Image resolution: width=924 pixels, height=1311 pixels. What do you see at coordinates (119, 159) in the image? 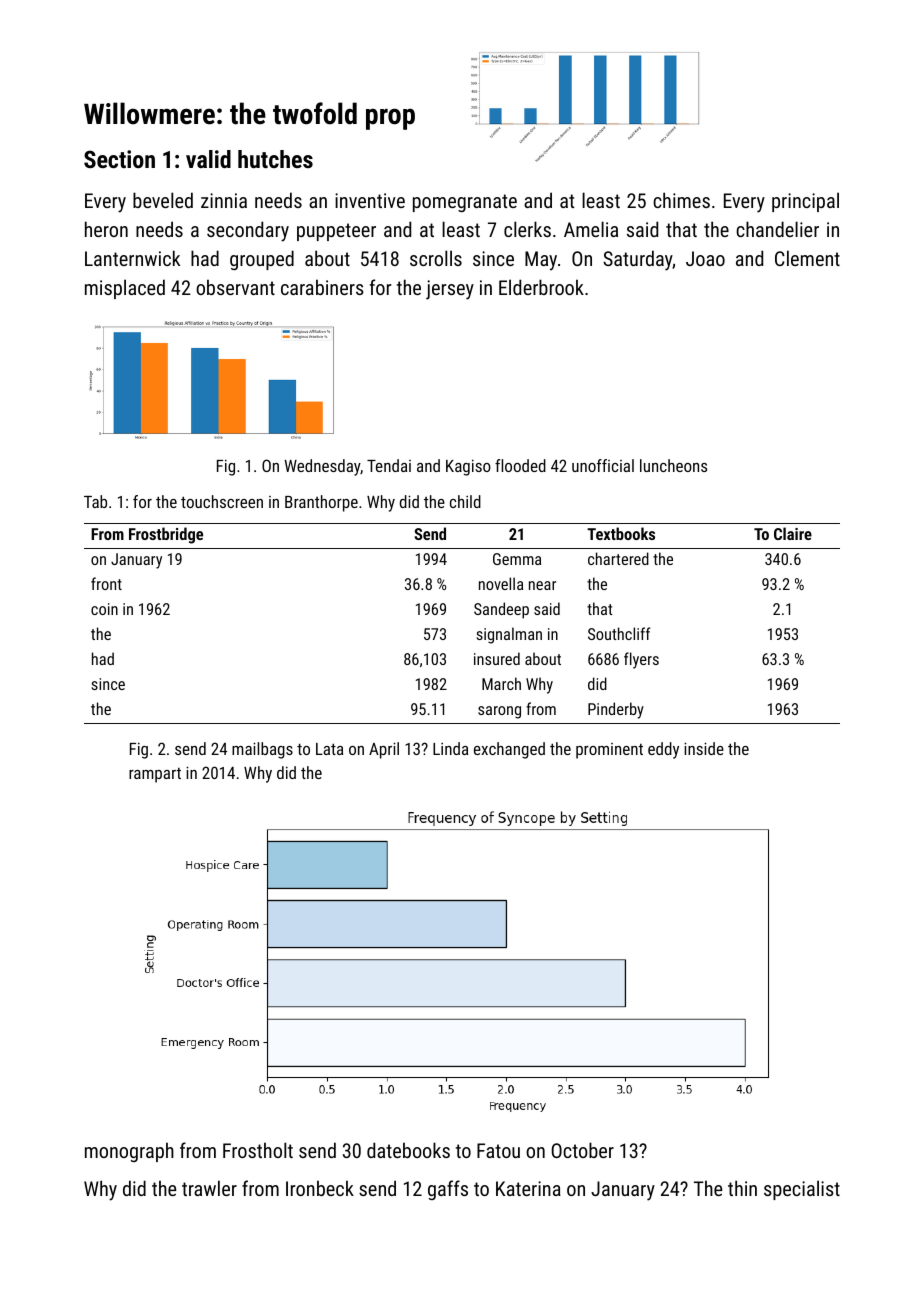
I see `Section` at bounding box center [119, 159].
